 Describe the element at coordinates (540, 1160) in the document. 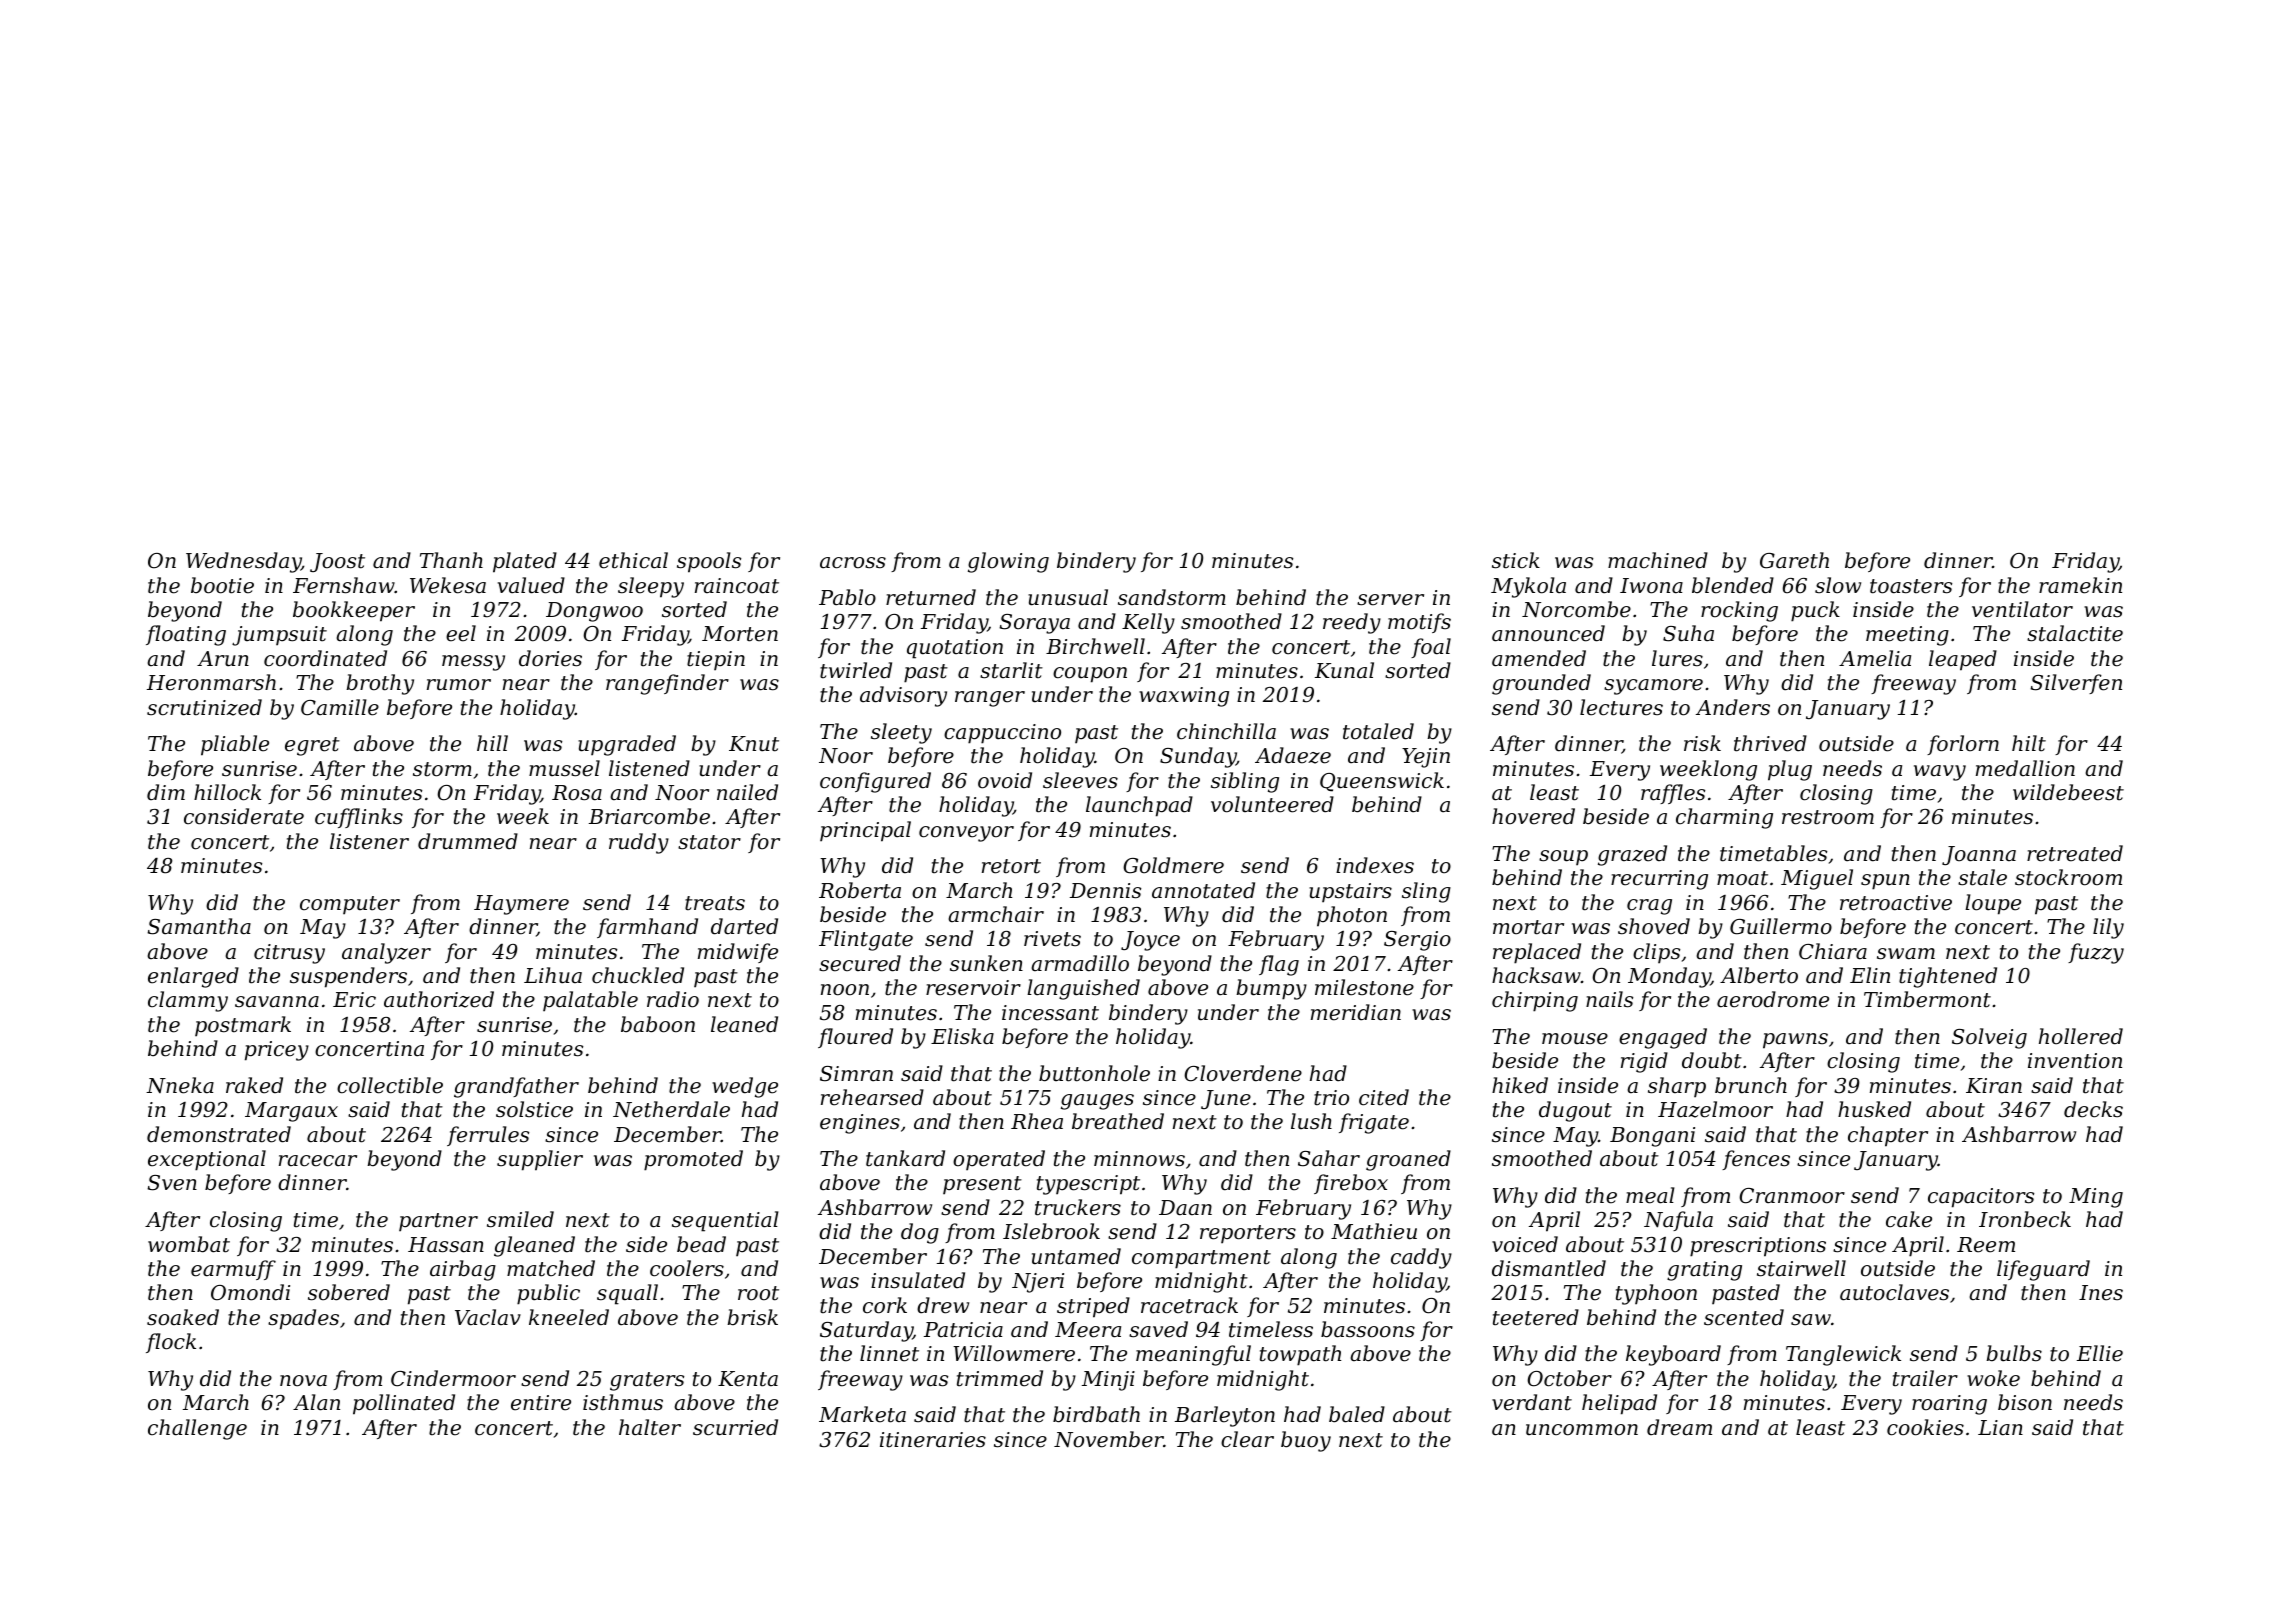

I see `supplier` at that location.
